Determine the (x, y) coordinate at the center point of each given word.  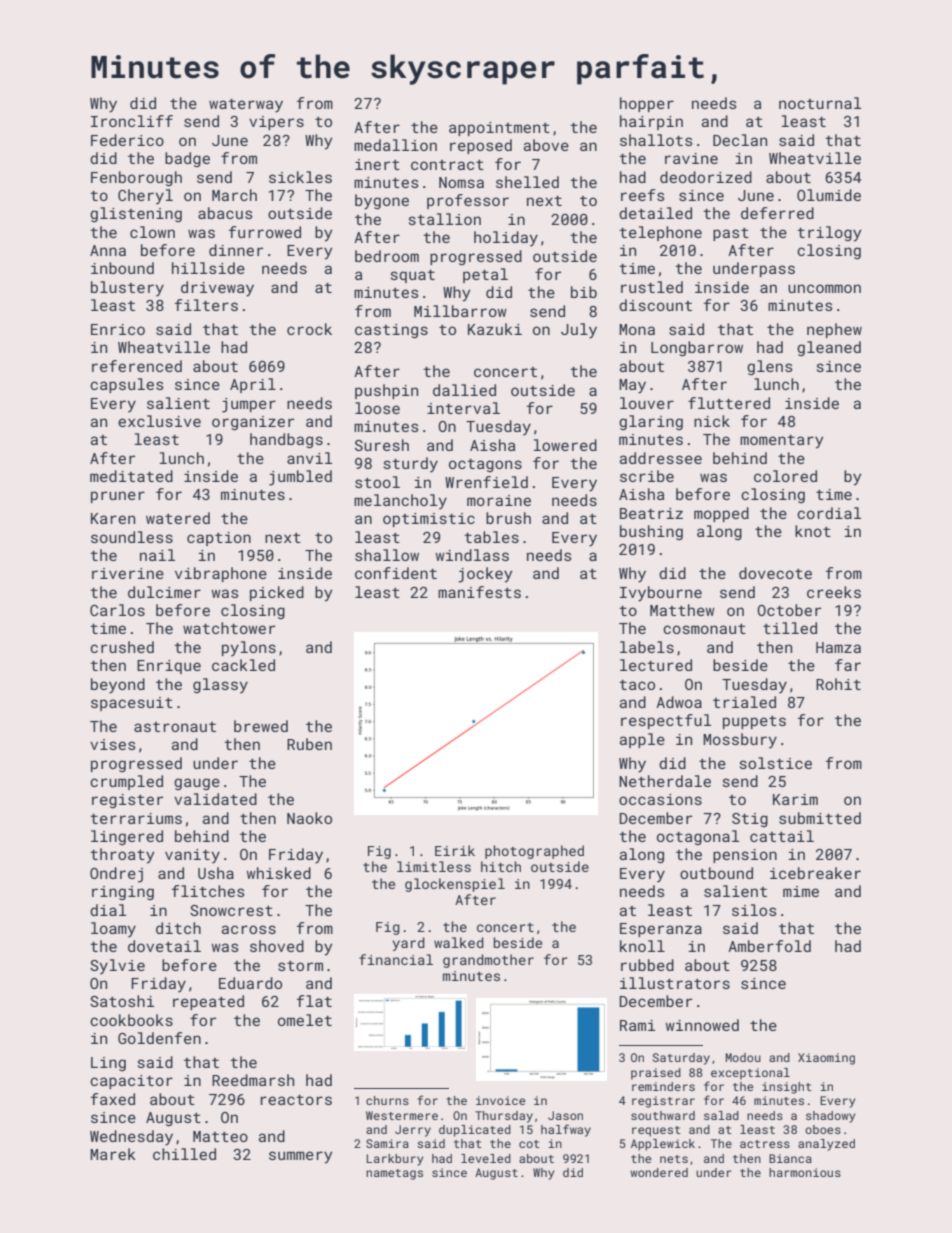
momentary (781, 442)
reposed (481, 146)
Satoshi (122, 1001)
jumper (249, 405)
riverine (128, 573)
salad (721, 1115)
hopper (647, 104)
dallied (464, 390)
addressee (661, 458)
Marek (113, 1154)
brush (508, 518)
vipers (276, 123)
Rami (637, 1025)
